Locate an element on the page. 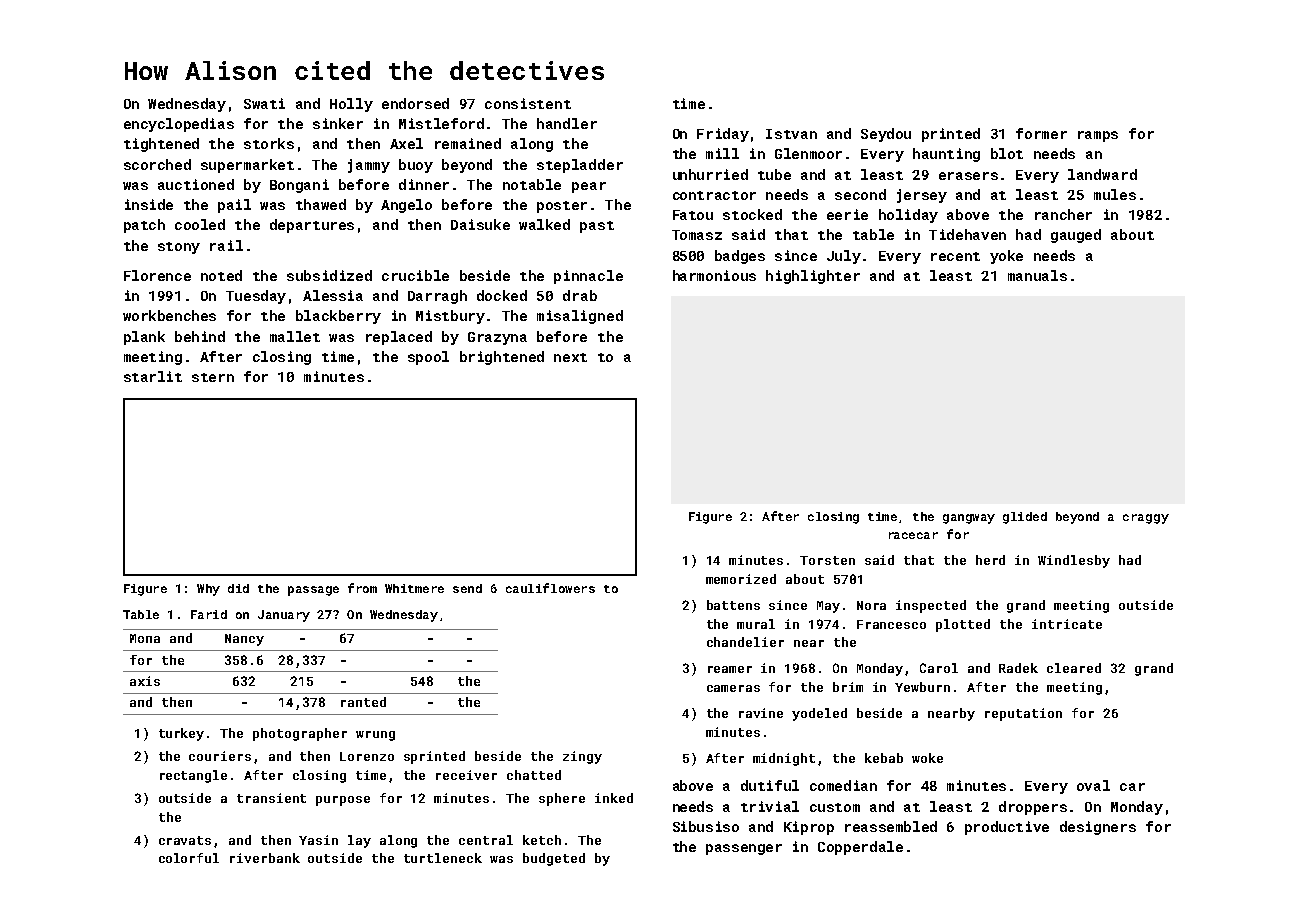 This image has height=924, width=1308. from is located at coordinates (362, 588).
